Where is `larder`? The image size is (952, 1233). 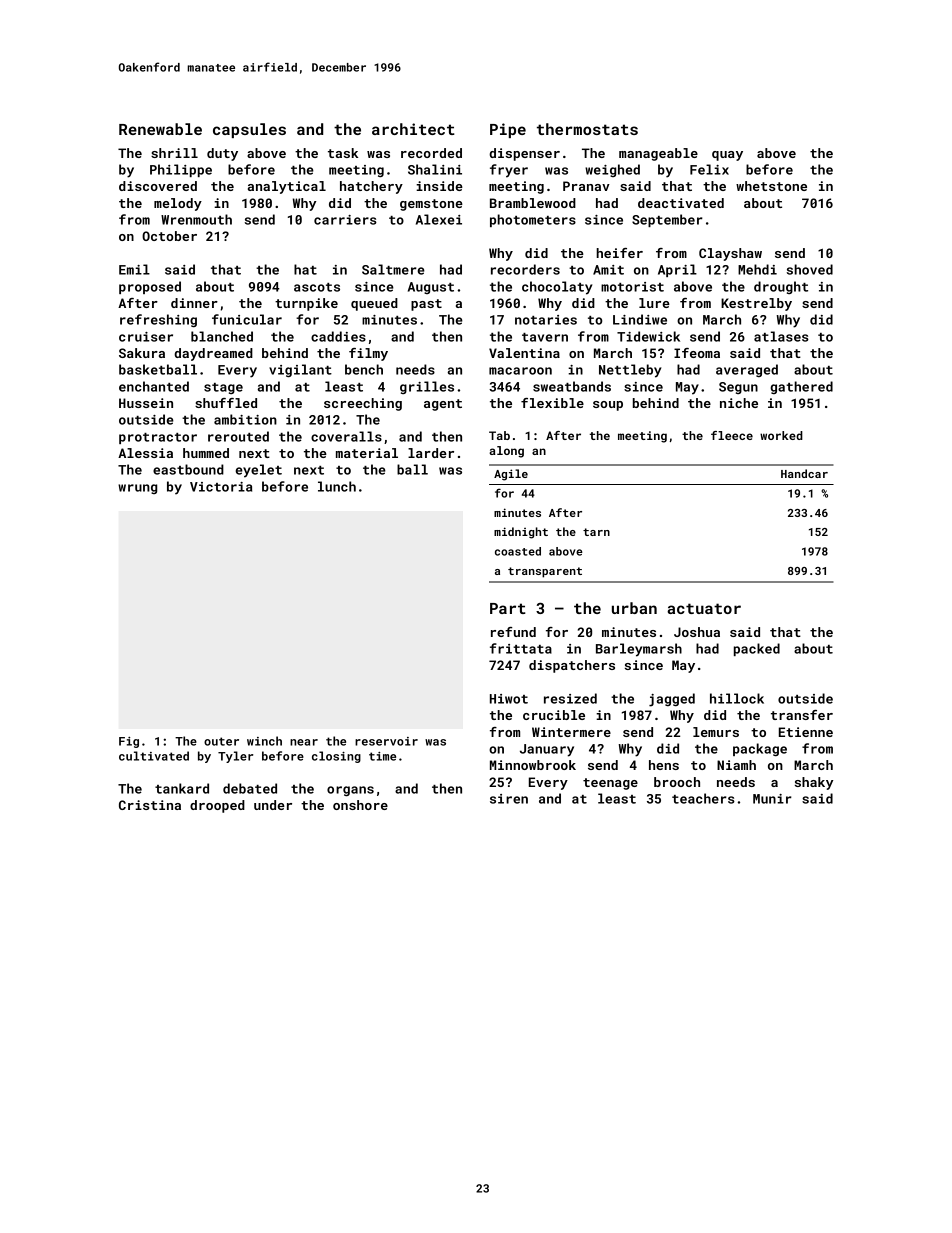 larder is located at coordinates (431, 453).
